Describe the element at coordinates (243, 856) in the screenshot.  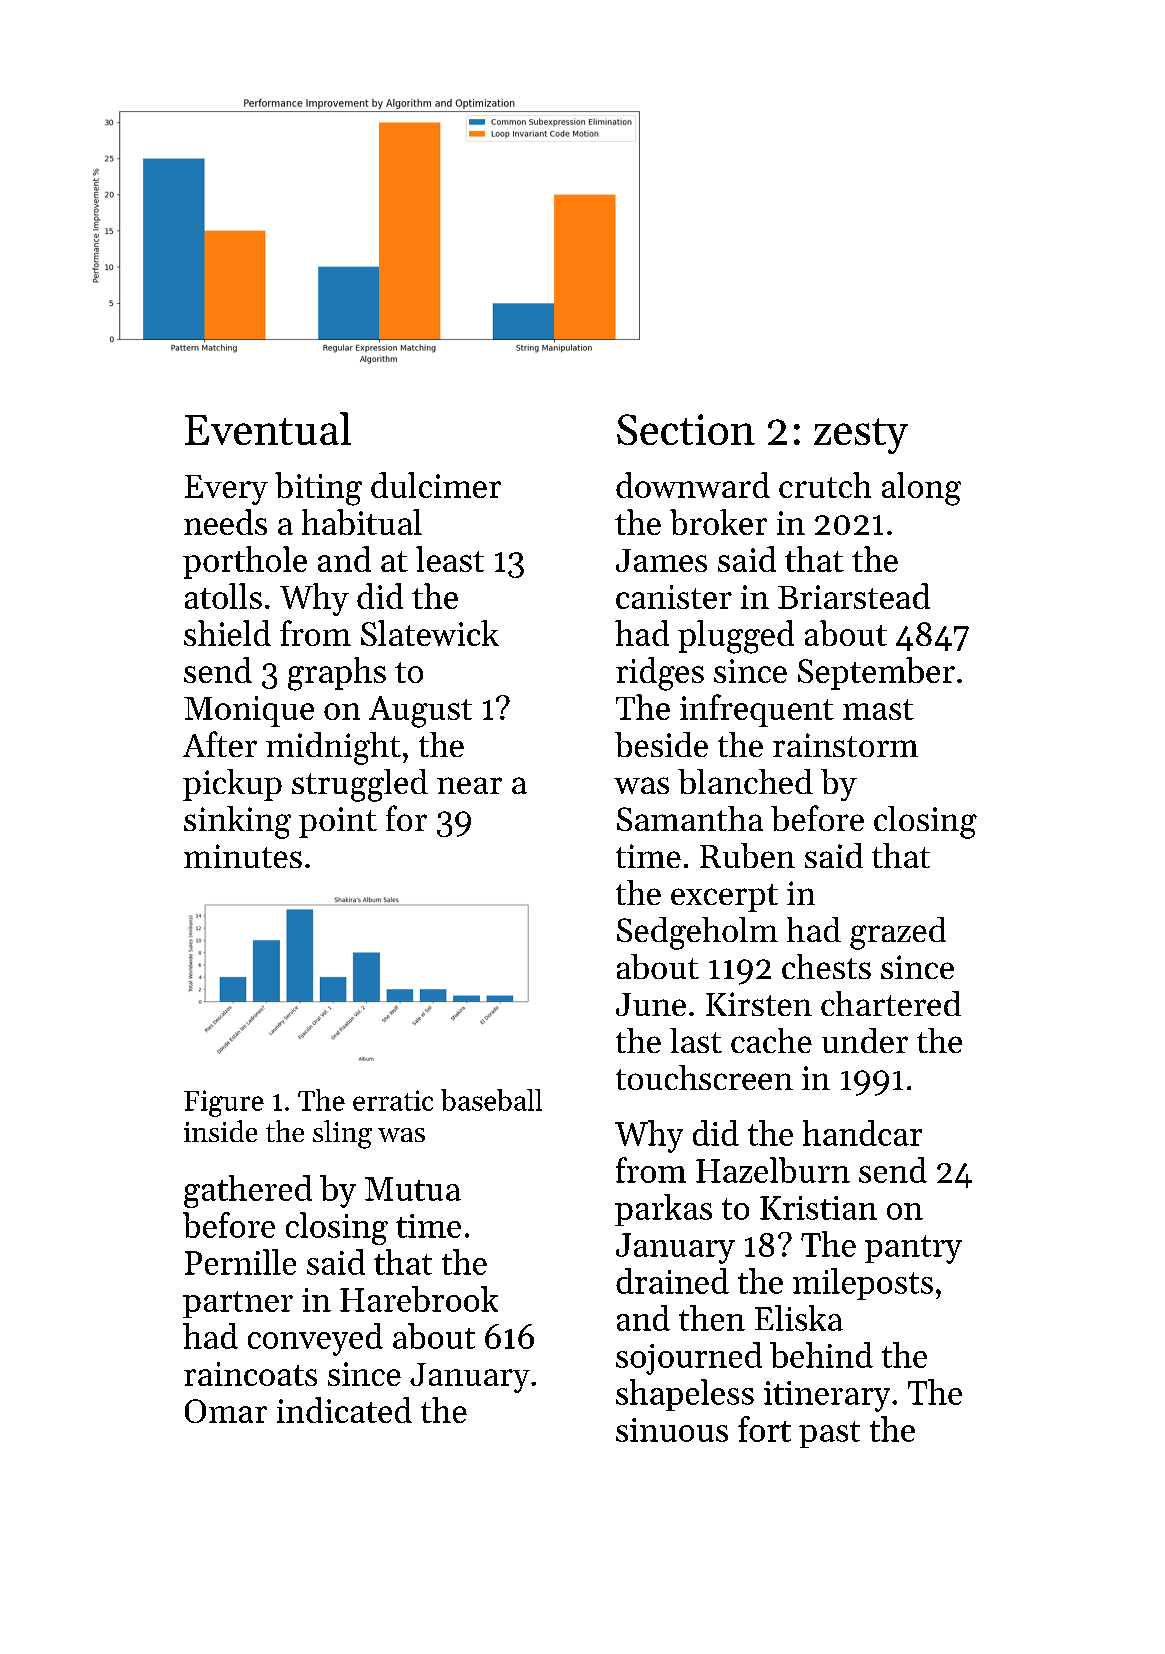
I see `minutes` at that location.
